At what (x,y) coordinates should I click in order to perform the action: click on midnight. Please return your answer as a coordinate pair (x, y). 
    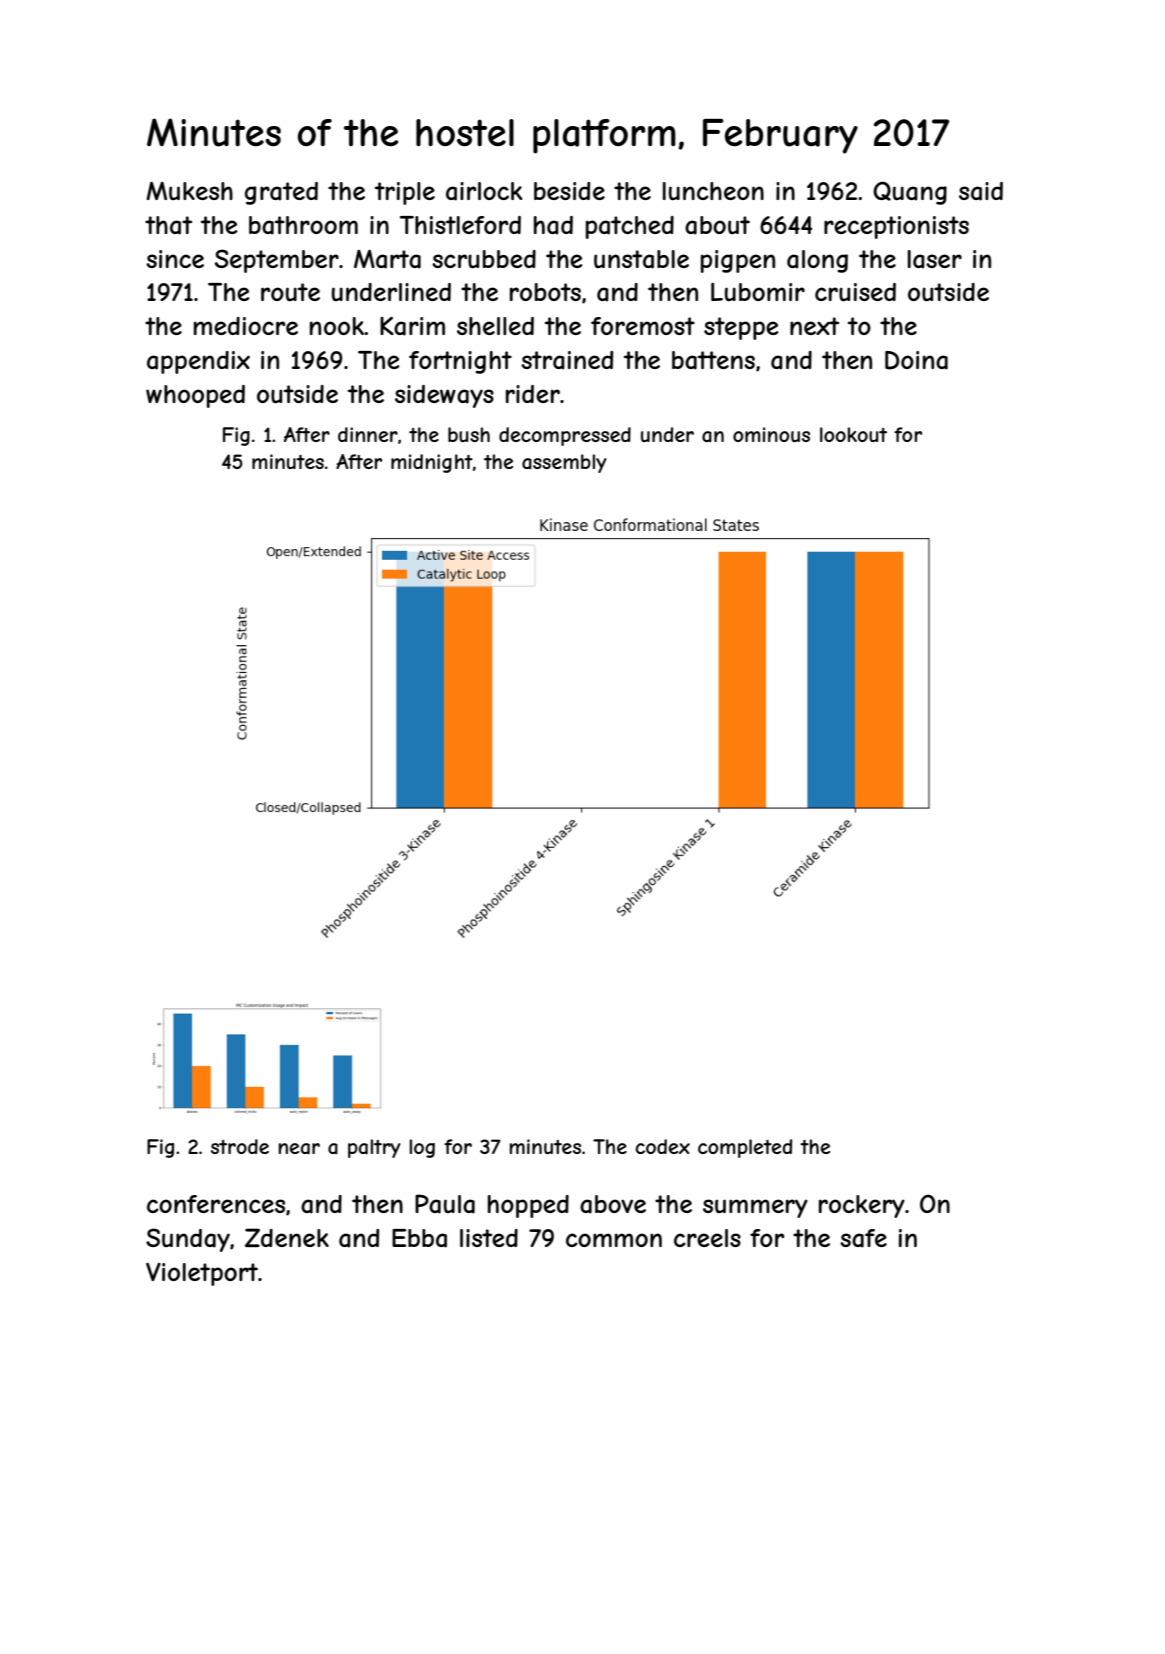
    Looking at the image, I should click on (432, 463).
